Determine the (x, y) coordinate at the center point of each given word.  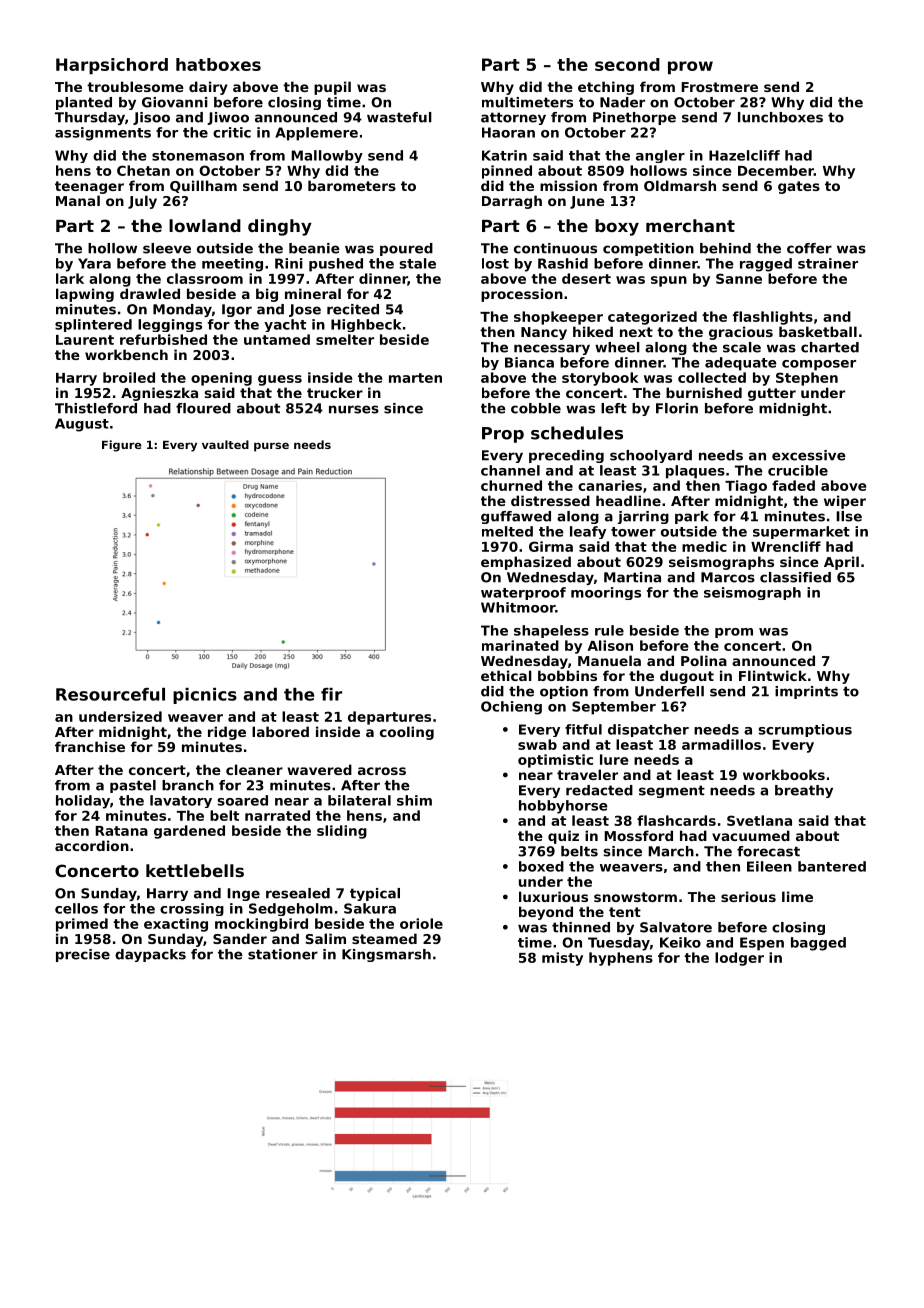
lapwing (85, 295)
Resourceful (110, 694)
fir (331, 694)
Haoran (508, 132)
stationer (283, 954)
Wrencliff (786, 546)
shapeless (551, 631)
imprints (806, 692)
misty (562, 959)
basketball (818, 331)
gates (799, 187)
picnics (205, 696)
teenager (89, 187)
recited (353, 309)
